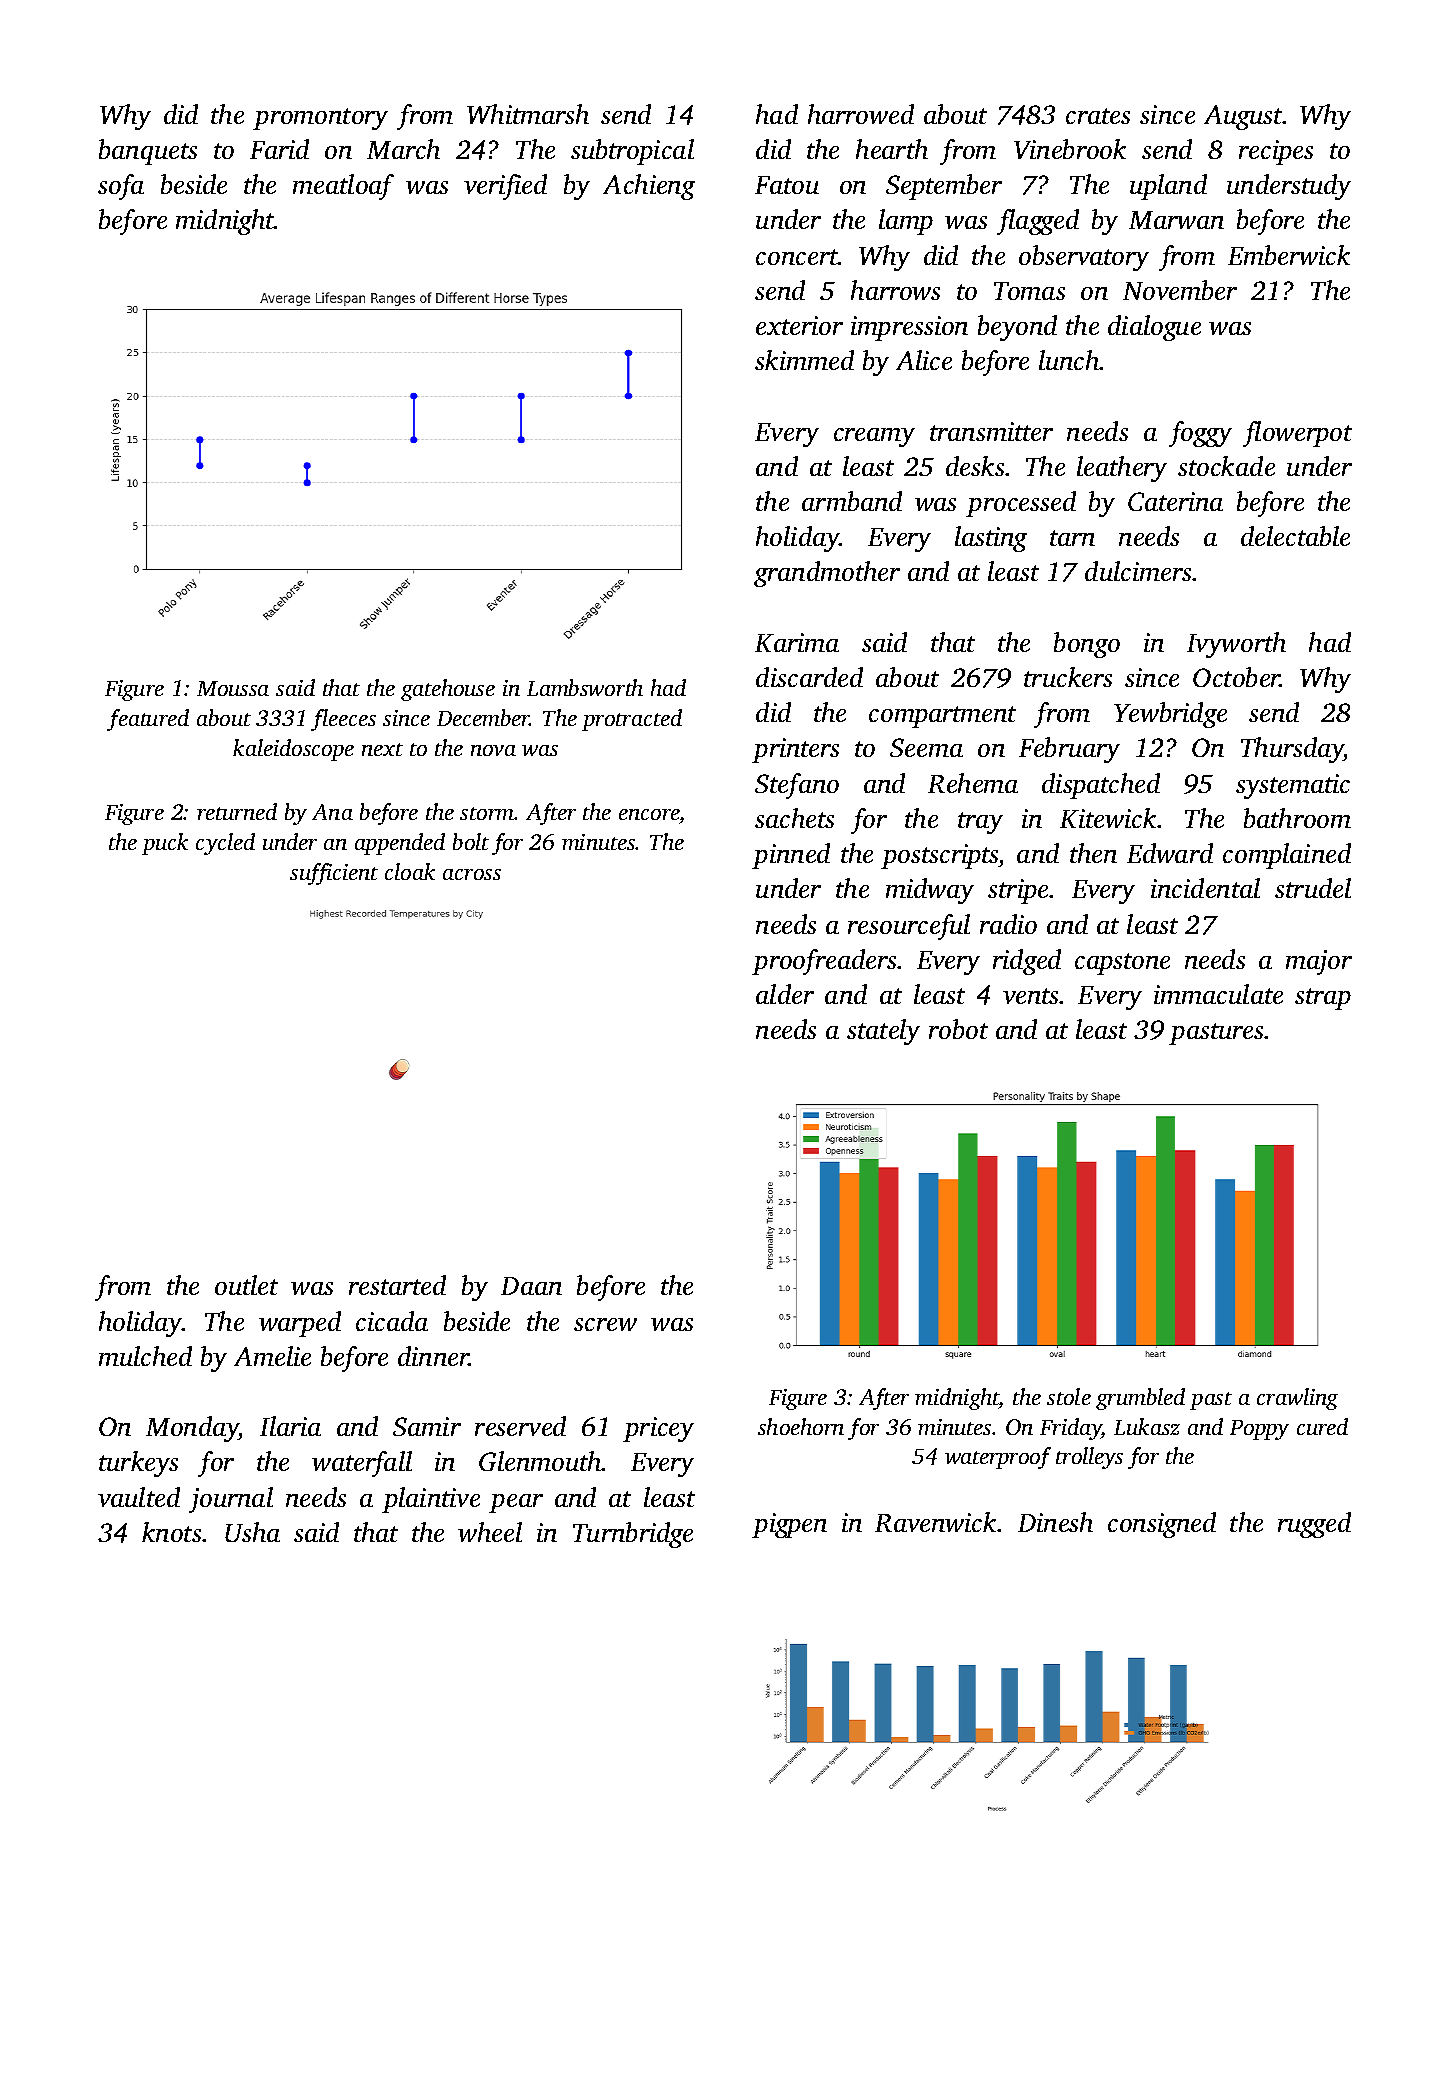  I want to click on featured, so click(148, 720).
